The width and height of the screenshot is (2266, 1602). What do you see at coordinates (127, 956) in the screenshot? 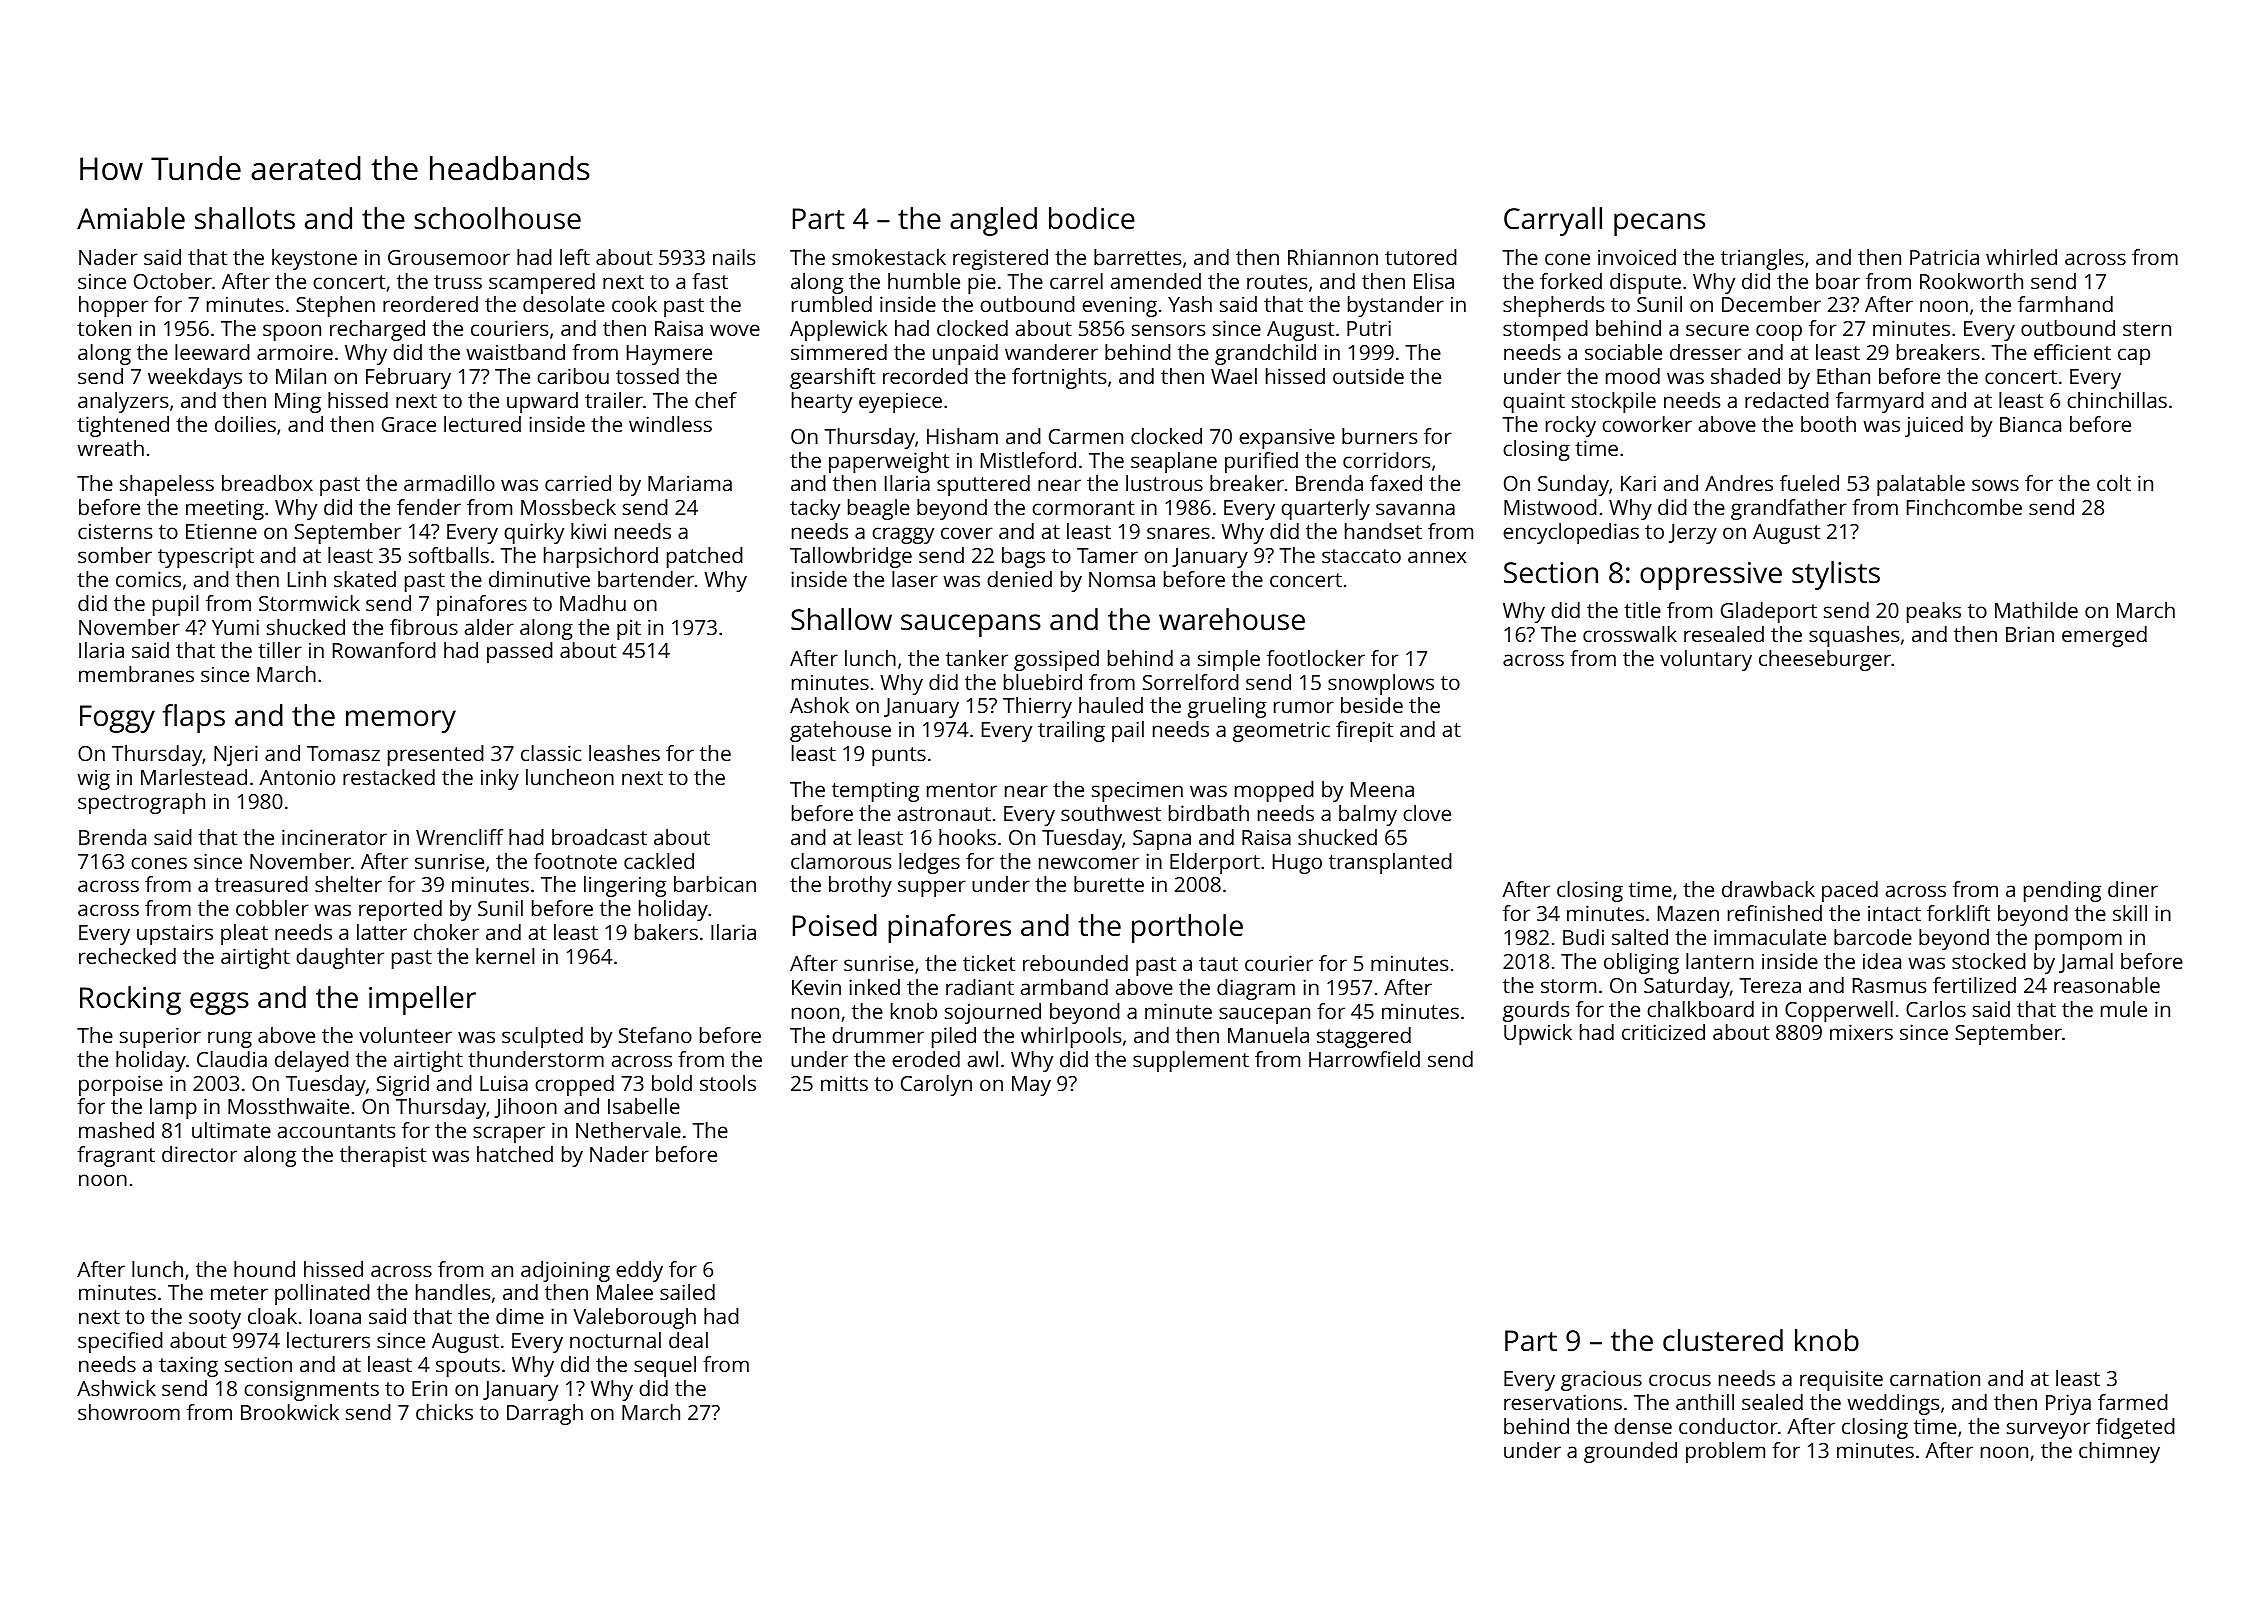
I see `rechecked` at bounding box center [127, 956].
